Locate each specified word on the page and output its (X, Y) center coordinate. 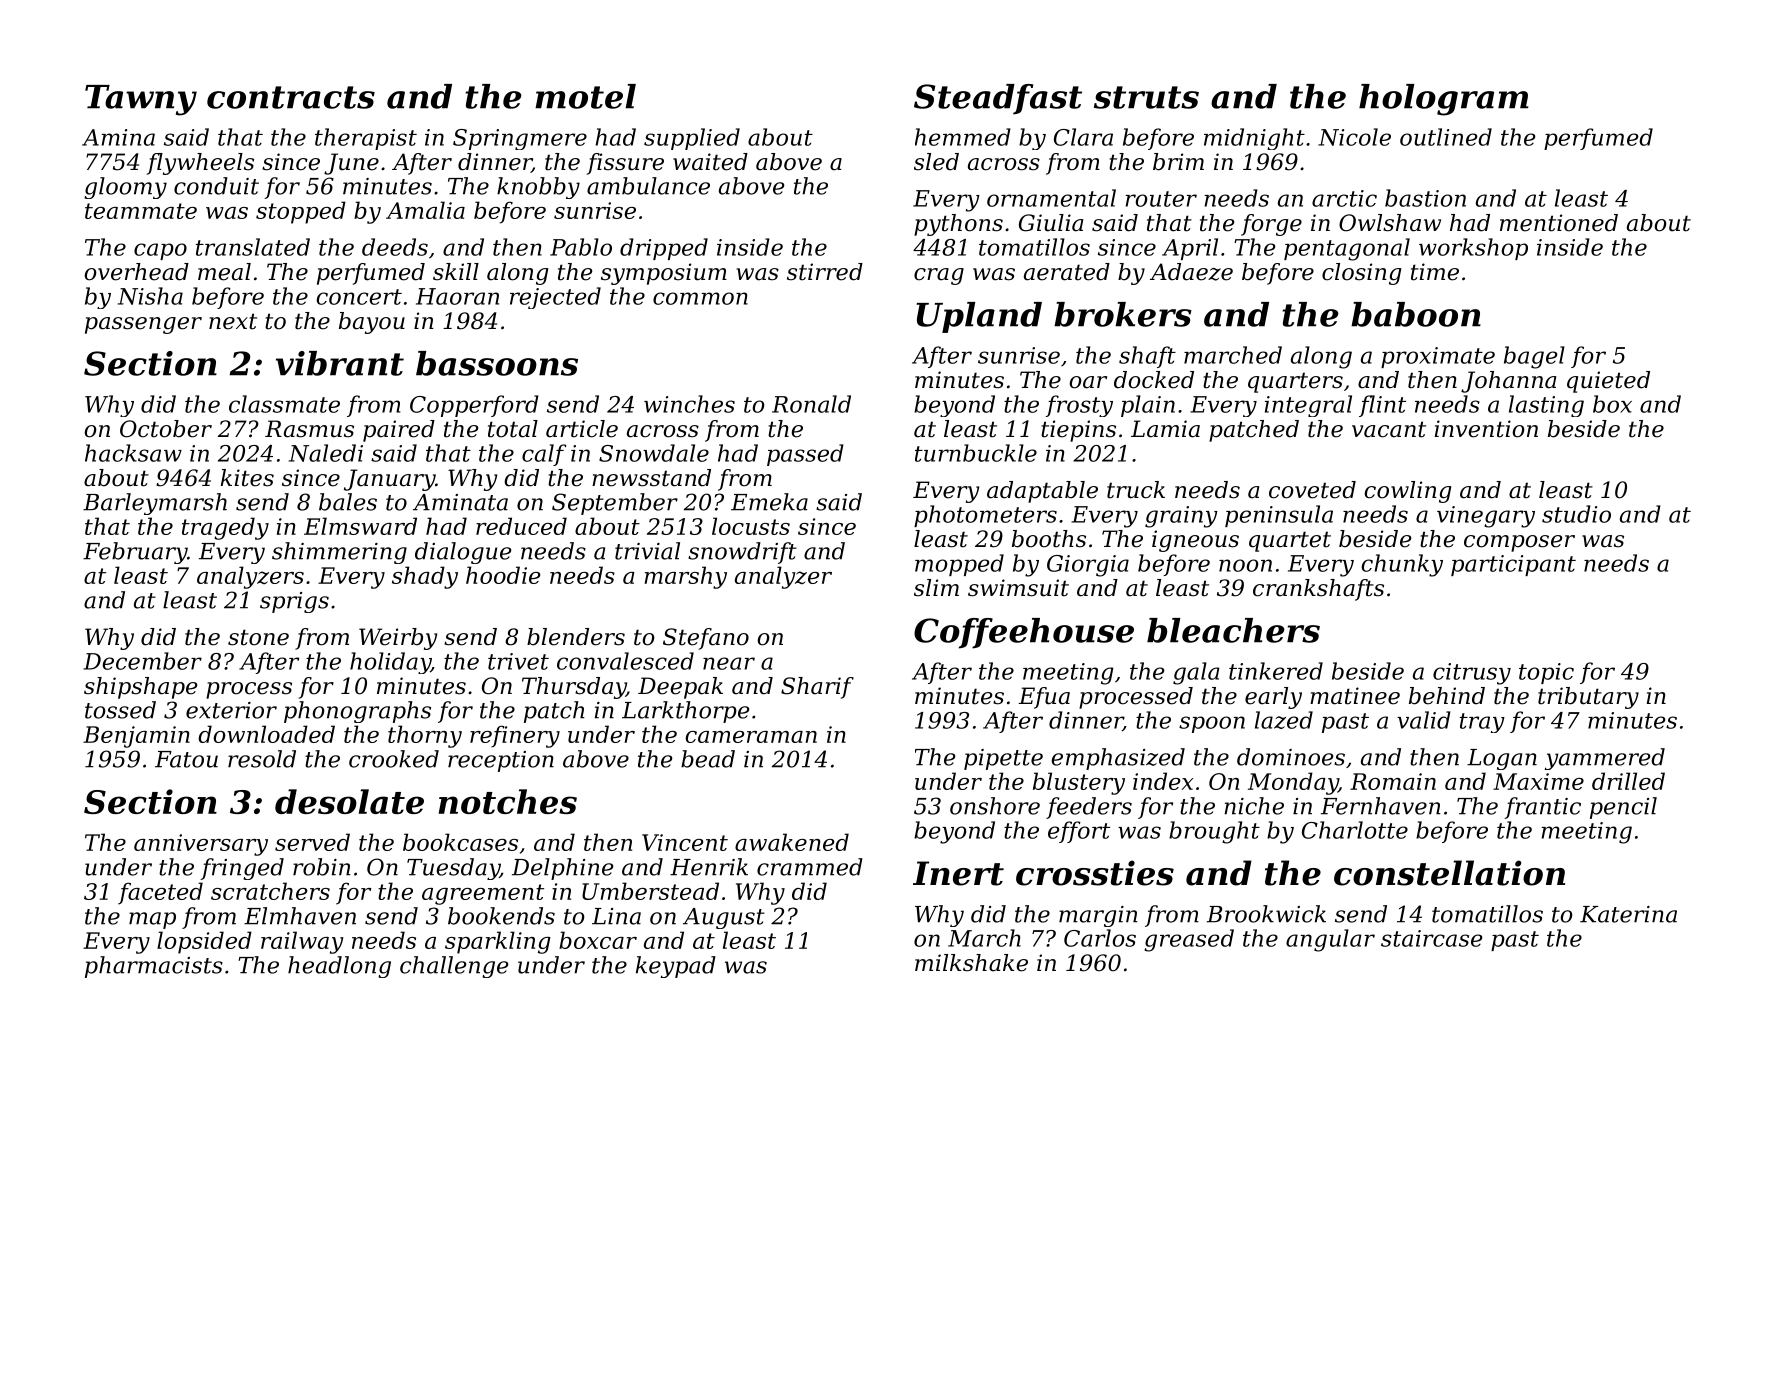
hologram (1443, 100)
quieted (1608, 382)
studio (1576, 514)
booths (1049, 539)
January (389, 480)
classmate (284, 404)
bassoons (497, 363)
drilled (1628, 781)
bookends (501, 916)
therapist (366, 139)
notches (507, 801)
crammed (810, 867)
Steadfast (998, 99)
